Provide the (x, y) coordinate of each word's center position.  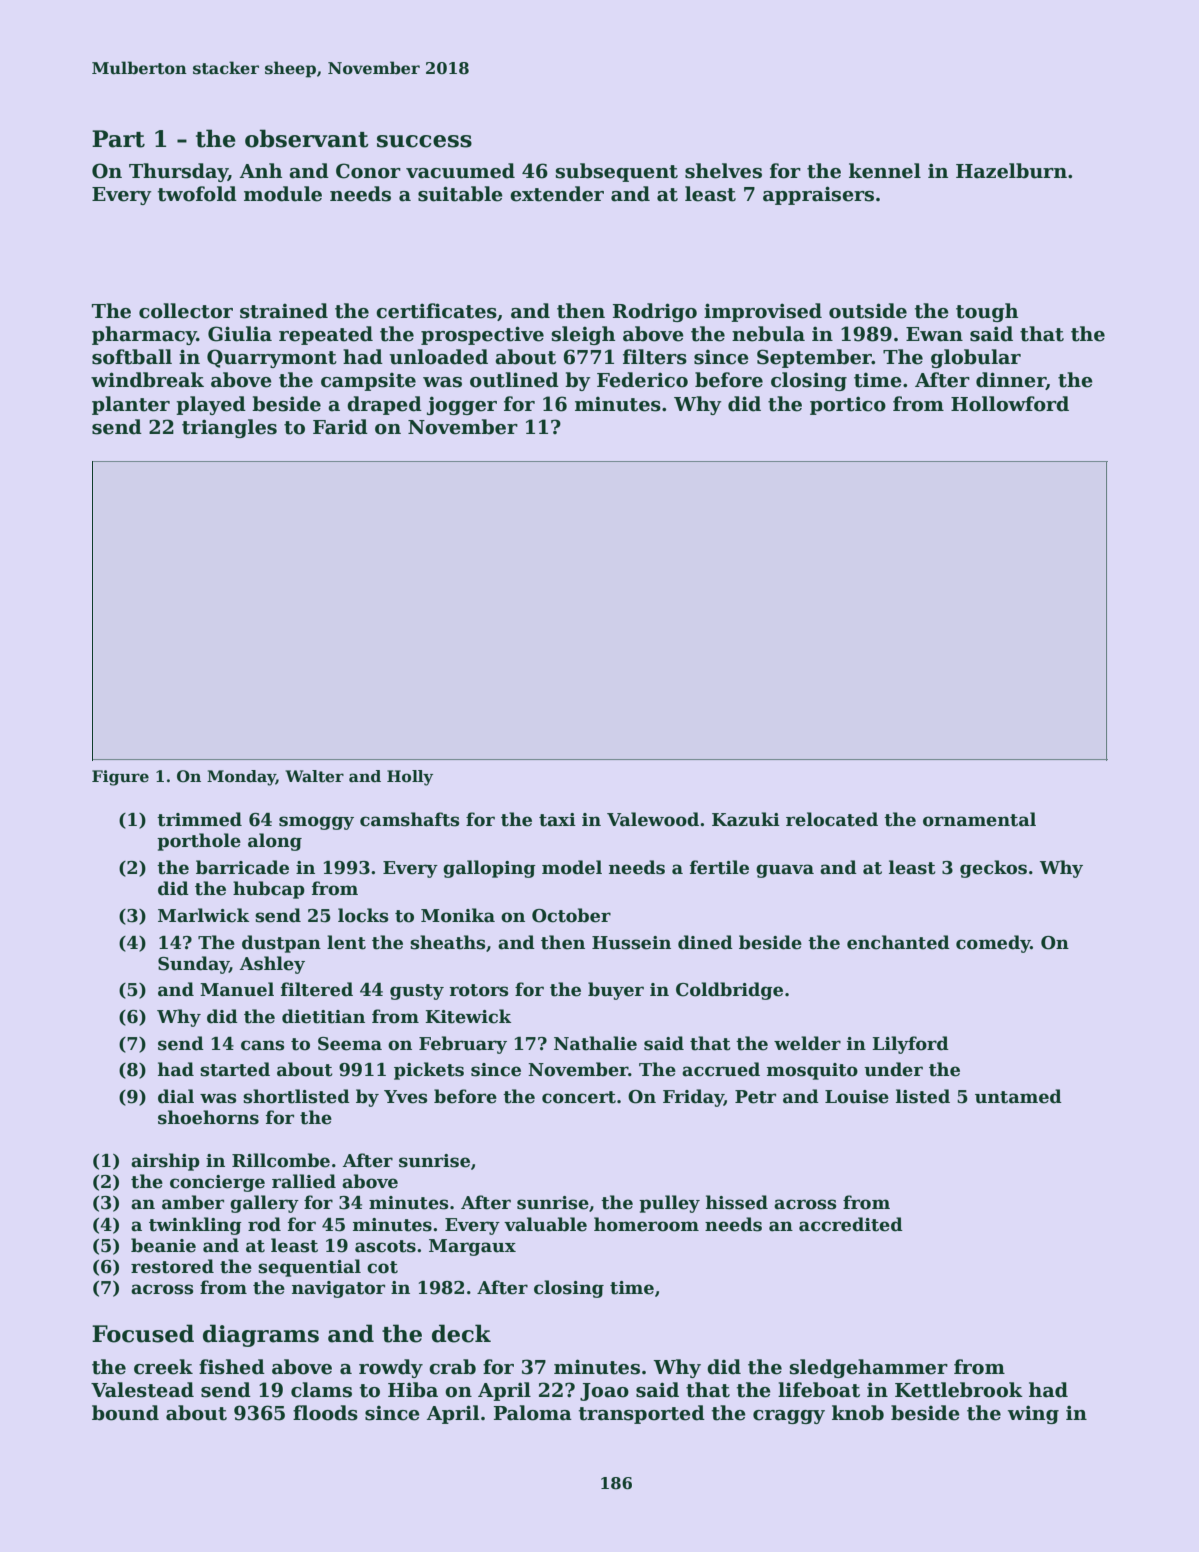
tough (987, 312)
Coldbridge (729, 991)
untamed (1018, 1096)
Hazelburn (1011, 171)
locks (363, 915)
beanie (163, 1245)
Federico (642, 380)
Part (118, 139)
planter (131, 405)
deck (461, 1333)
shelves (723, 171)
